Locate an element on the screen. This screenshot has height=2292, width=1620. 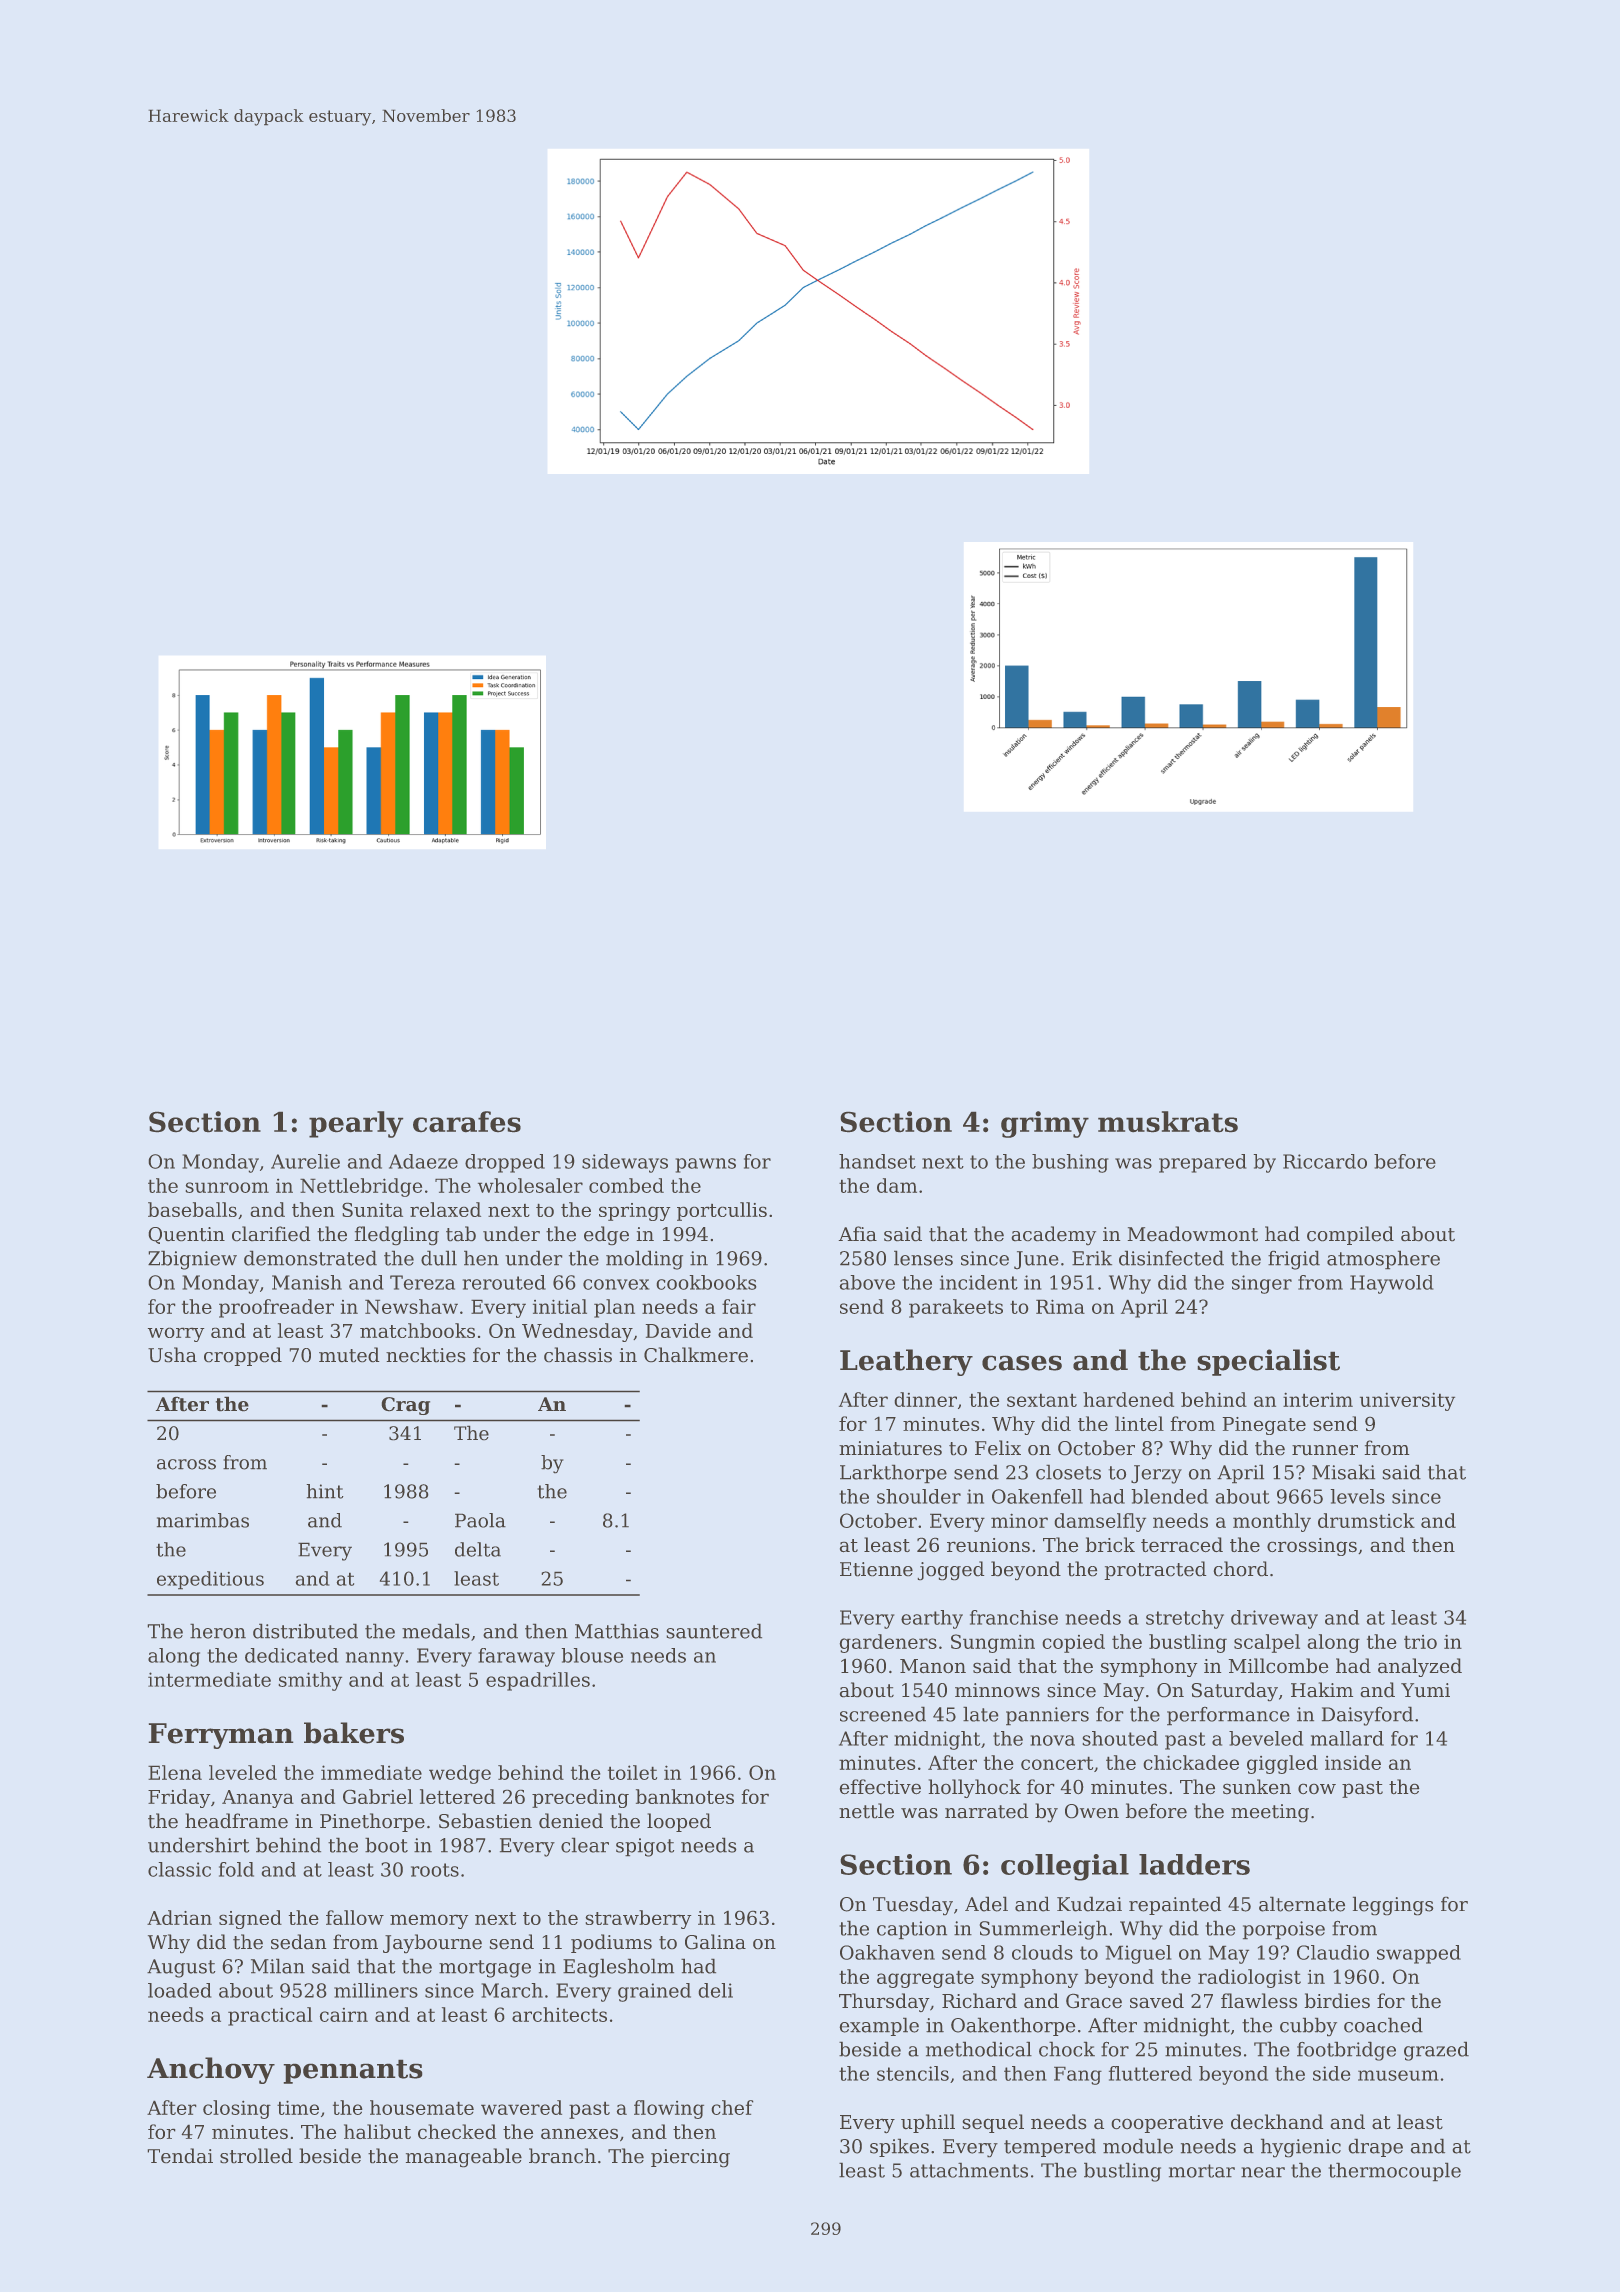
halibut is located at coordinates (377, 2131).
